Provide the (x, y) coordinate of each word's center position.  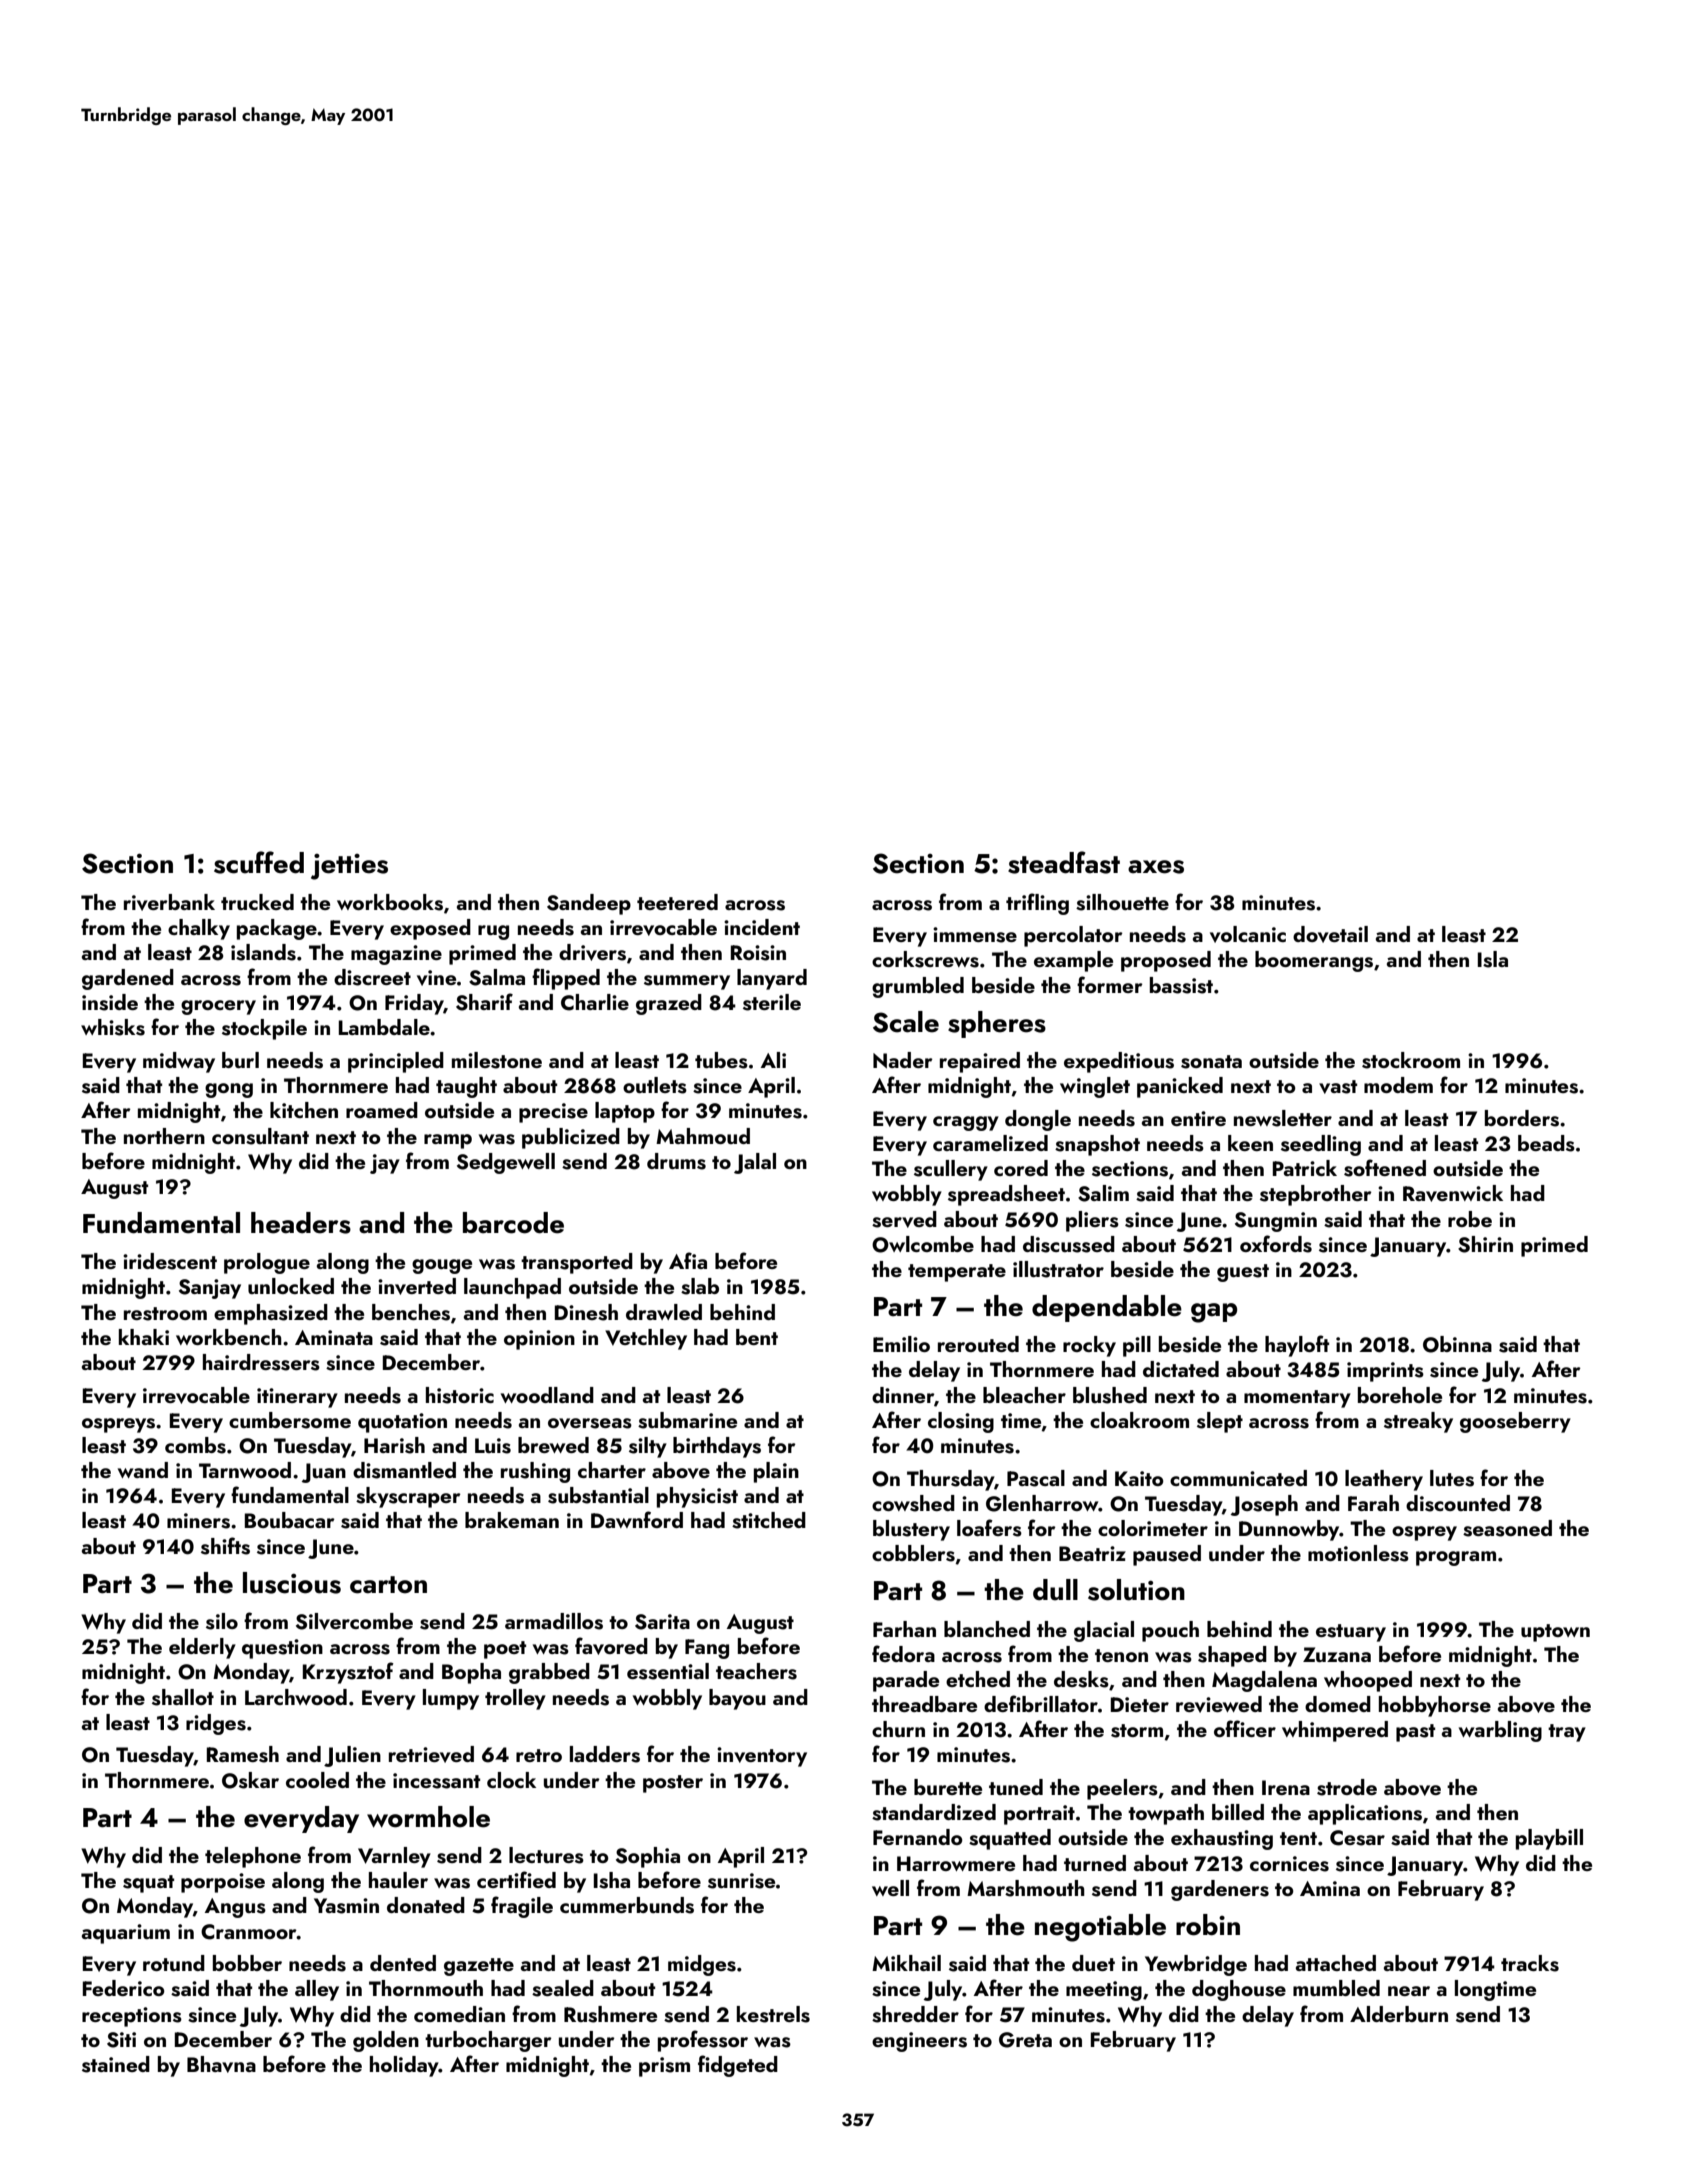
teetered (677, 902)
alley (317, 1990)
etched (978, 1679)
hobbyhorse (1435, 1706)
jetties (349, 867)
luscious (292, 1583)
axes (1156, 867)
